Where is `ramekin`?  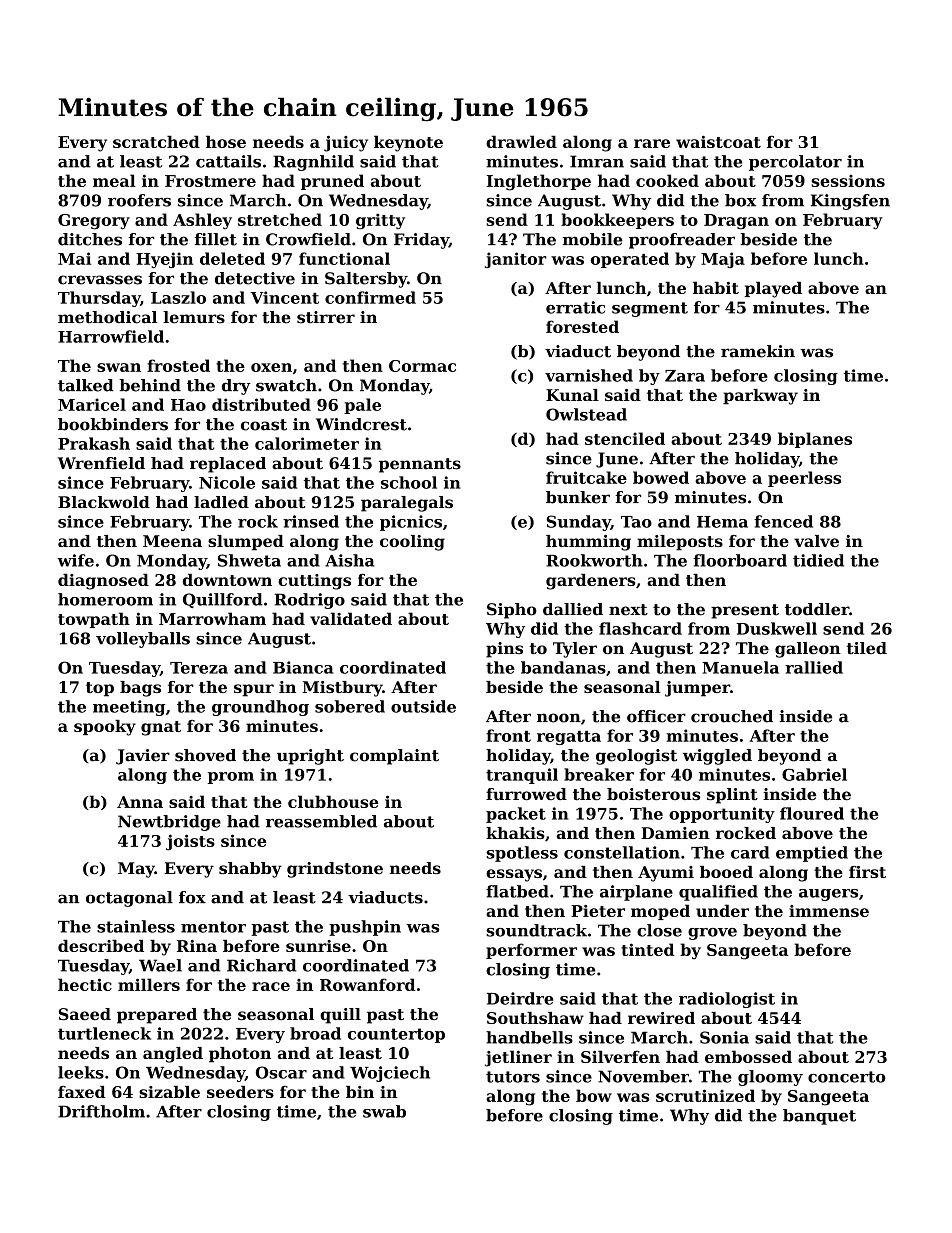
ramekin is located at coordinates (758, 351).
